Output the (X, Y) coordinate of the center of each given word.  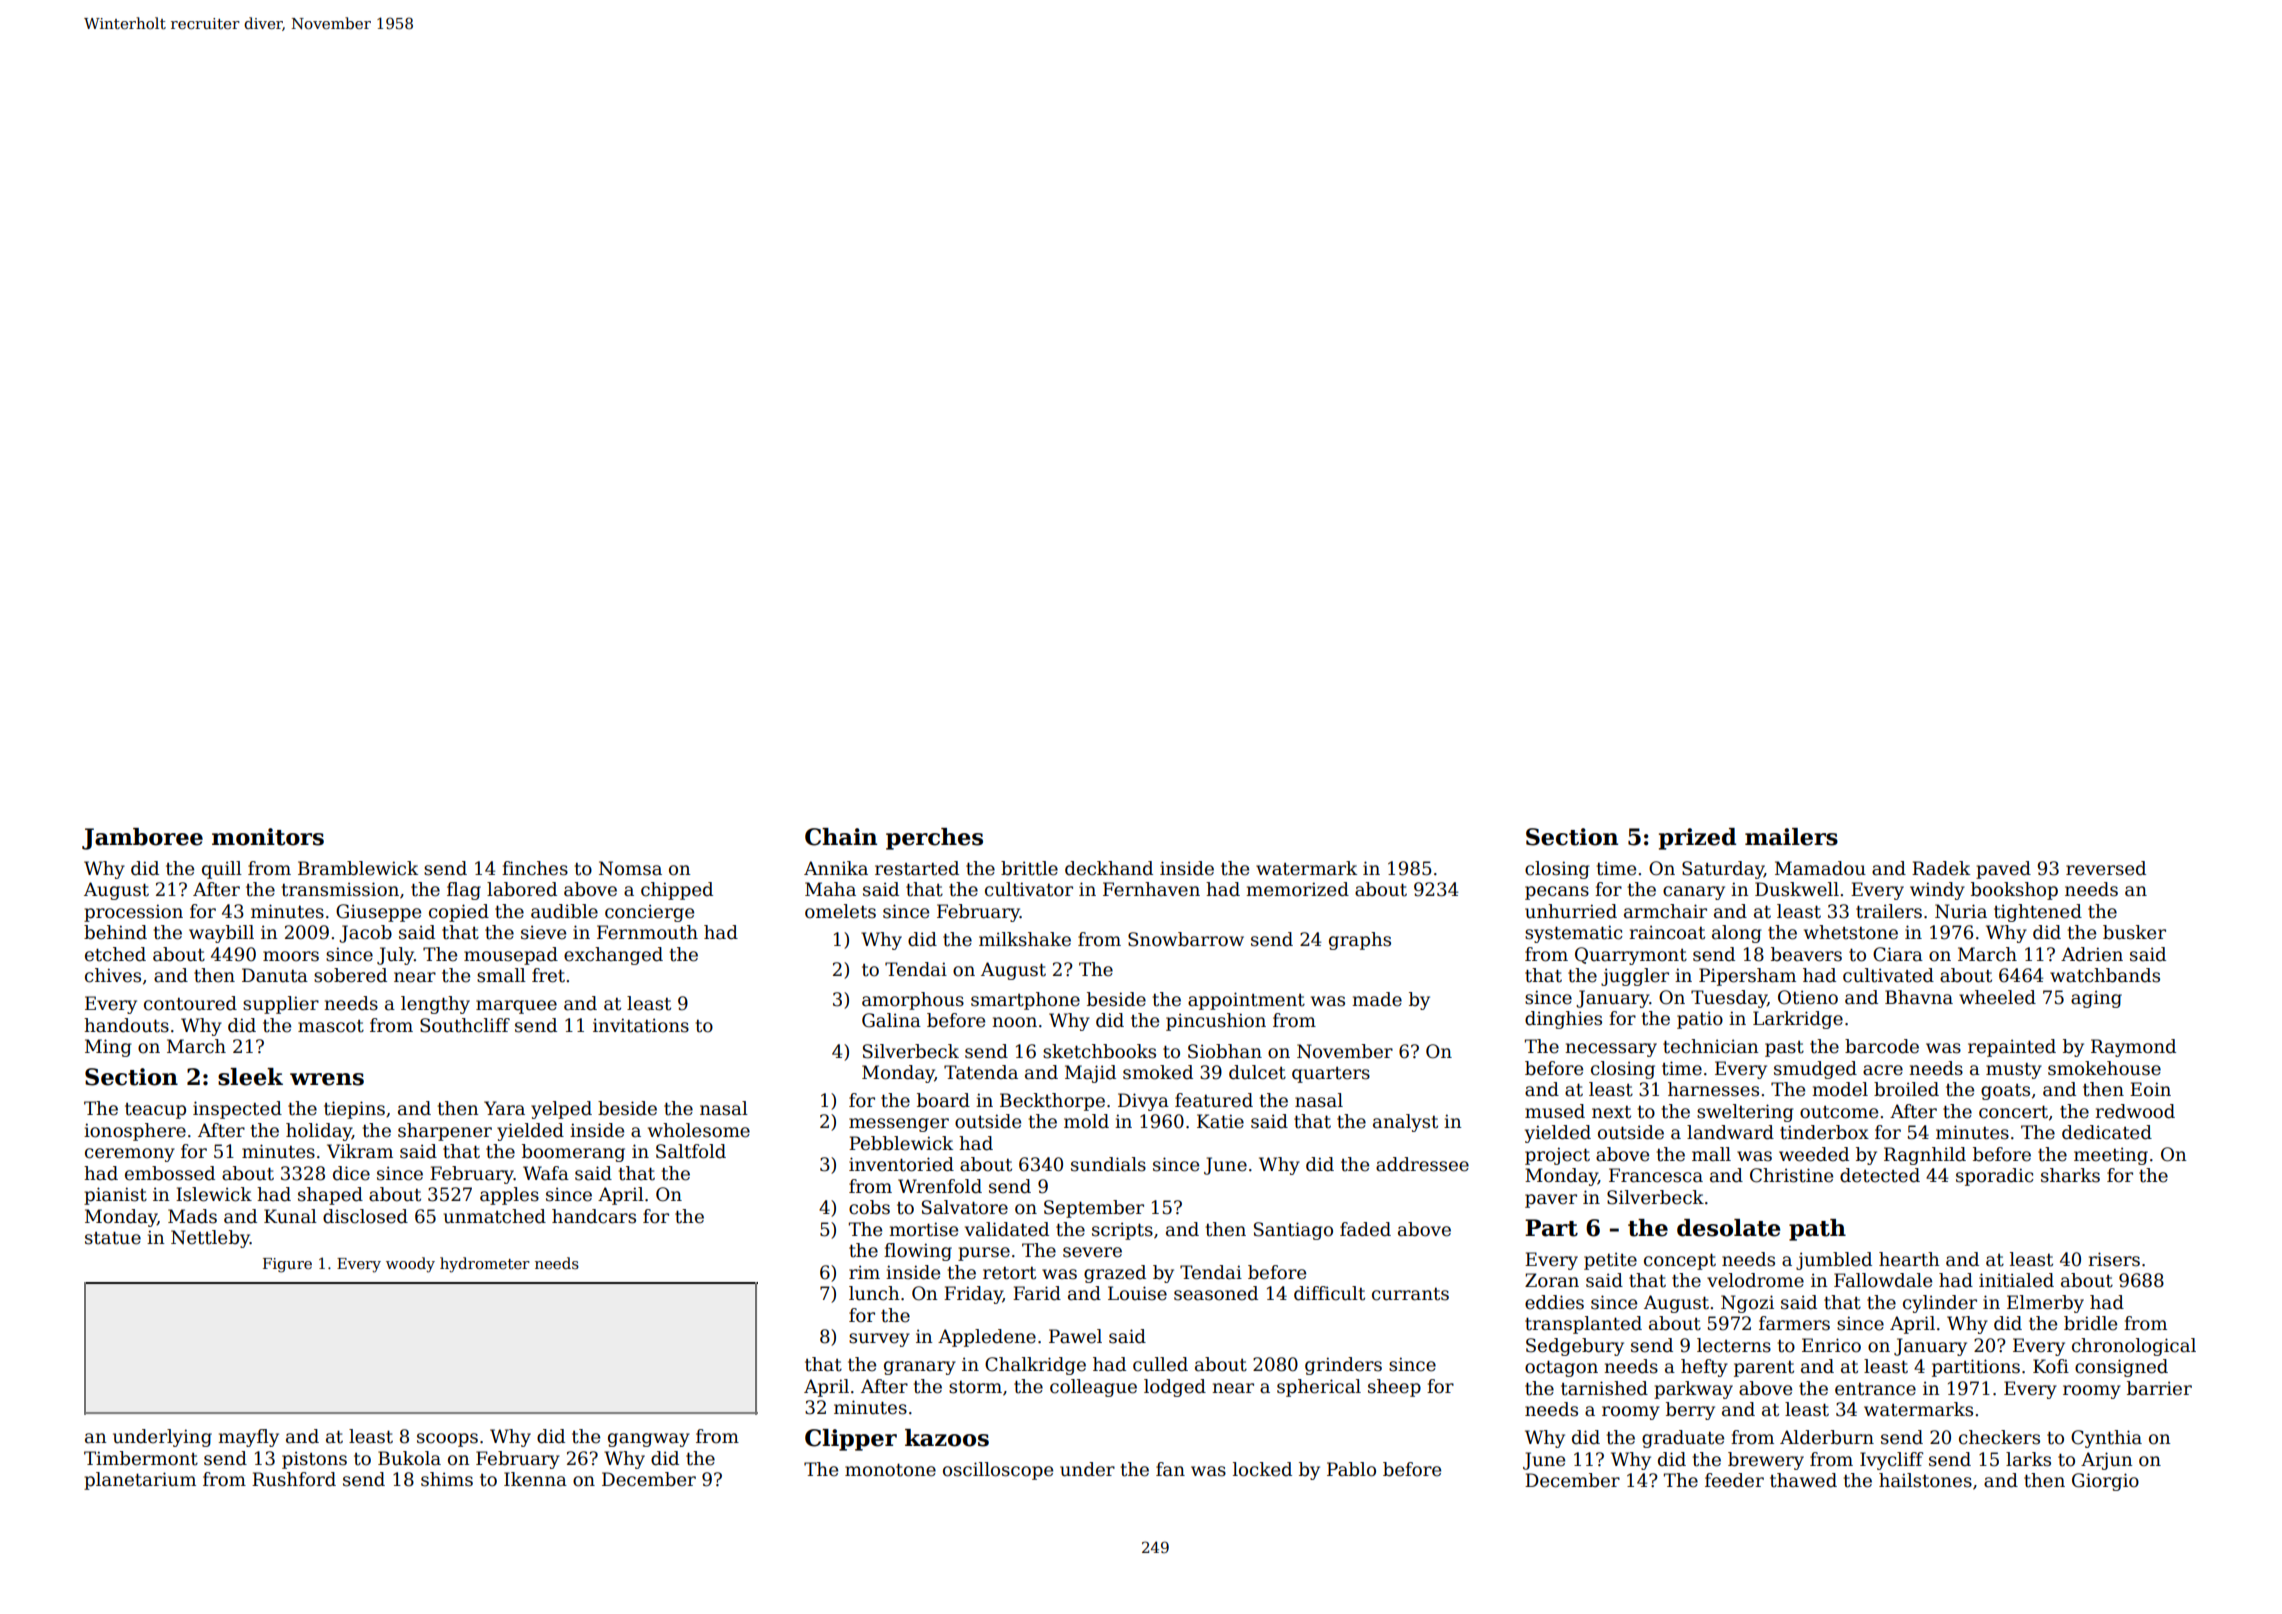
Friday (973, 1295)
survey (879, 1340)
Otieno (1808, 997)
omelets (840, 911)
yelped (561, 1110)
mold (1086, 1121)
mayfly (248, 1438)
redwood (2135, 1111)
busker (2134, 932)
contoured (190, 1003)
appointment (1246, 1001)
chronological (2134, 1347)
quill (222, 870)
